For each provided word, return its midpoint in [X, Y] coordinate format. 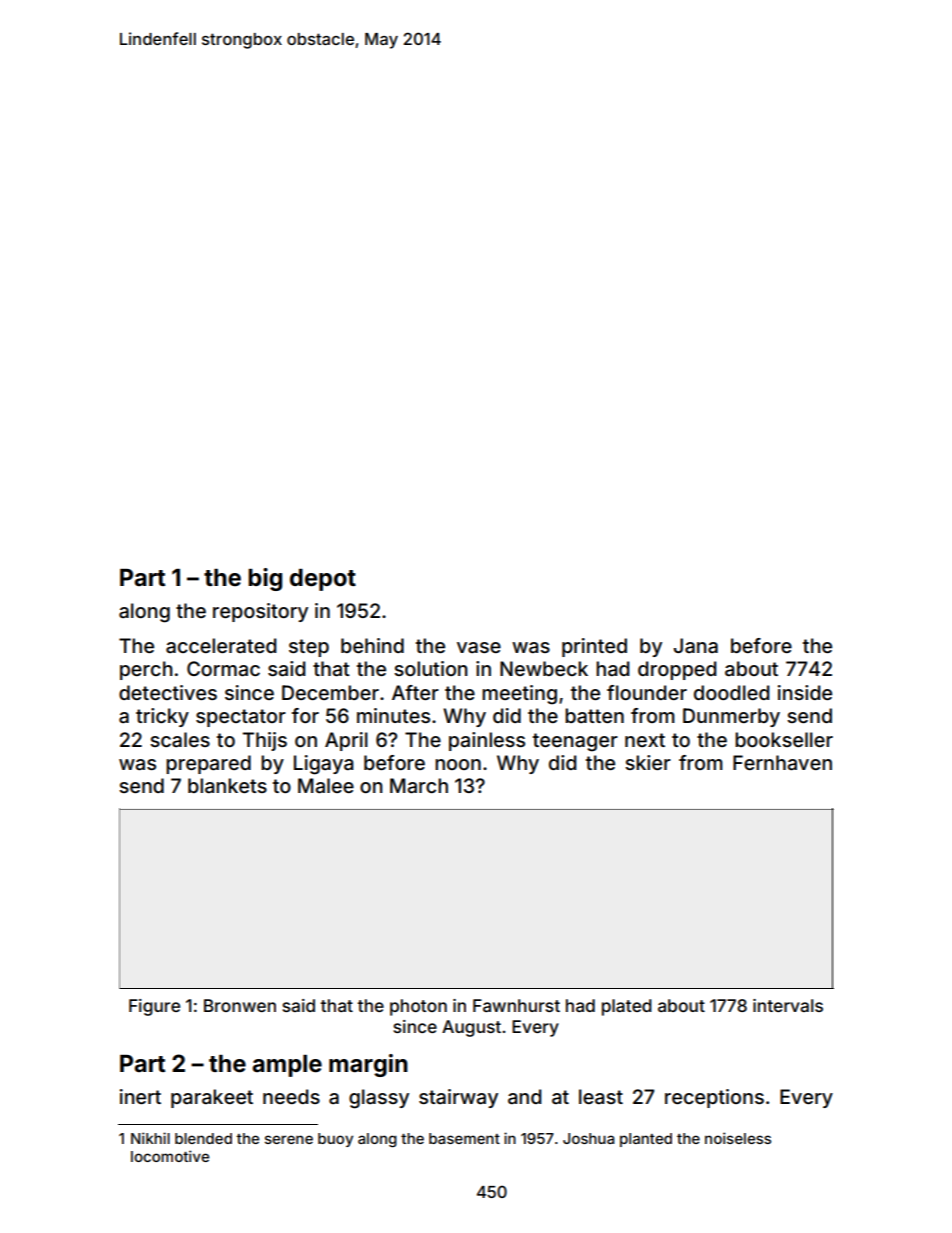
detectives [168, 692]
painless [487, 741]
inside [805, 692]
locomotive [170, 1156]
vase [479, 647]
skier [648, 762]
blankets [227, 785]
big [265, 579]
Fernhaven [782, 763]
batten [594, 715]
